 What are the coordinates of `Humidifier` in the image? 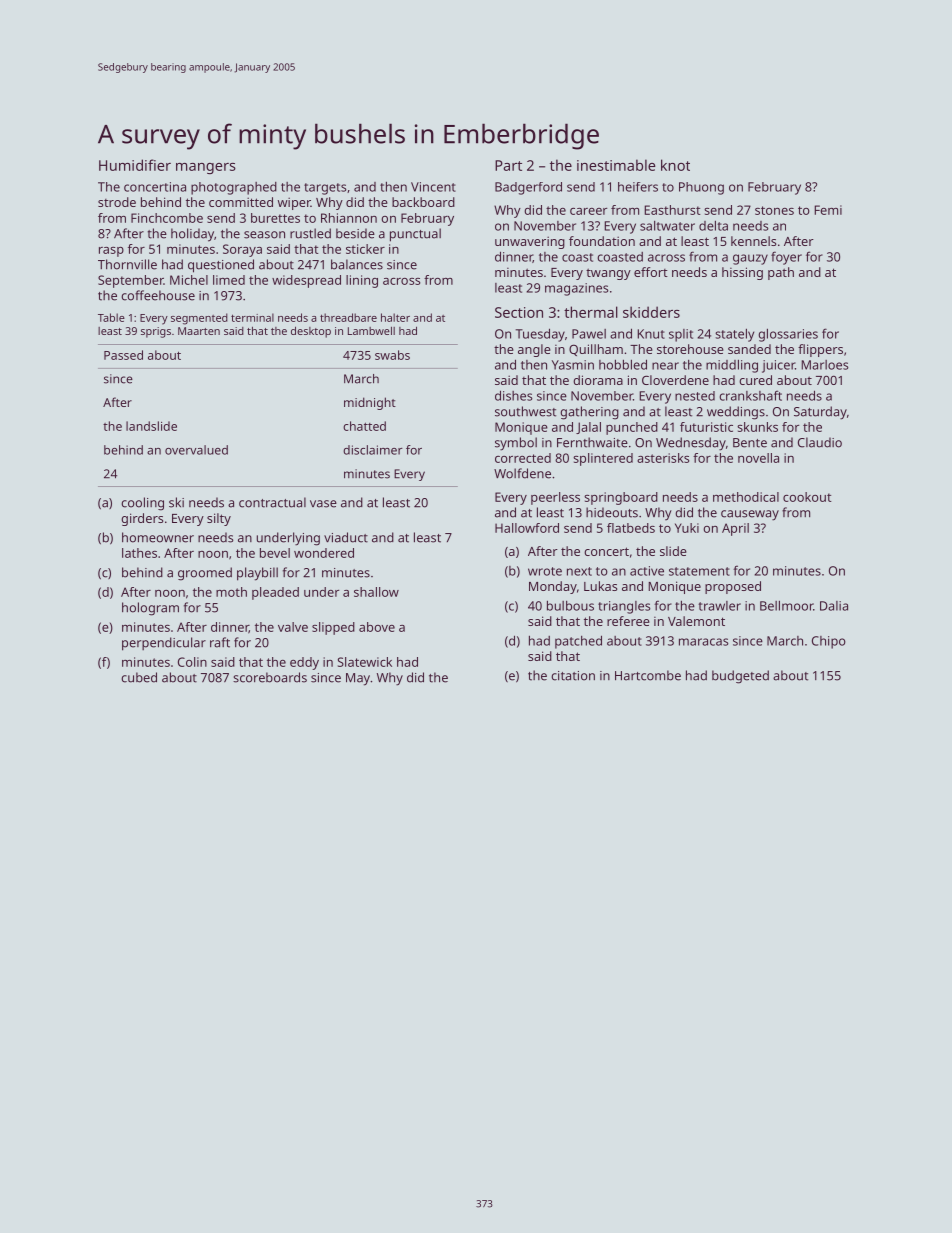 It's located at (135, 165).
